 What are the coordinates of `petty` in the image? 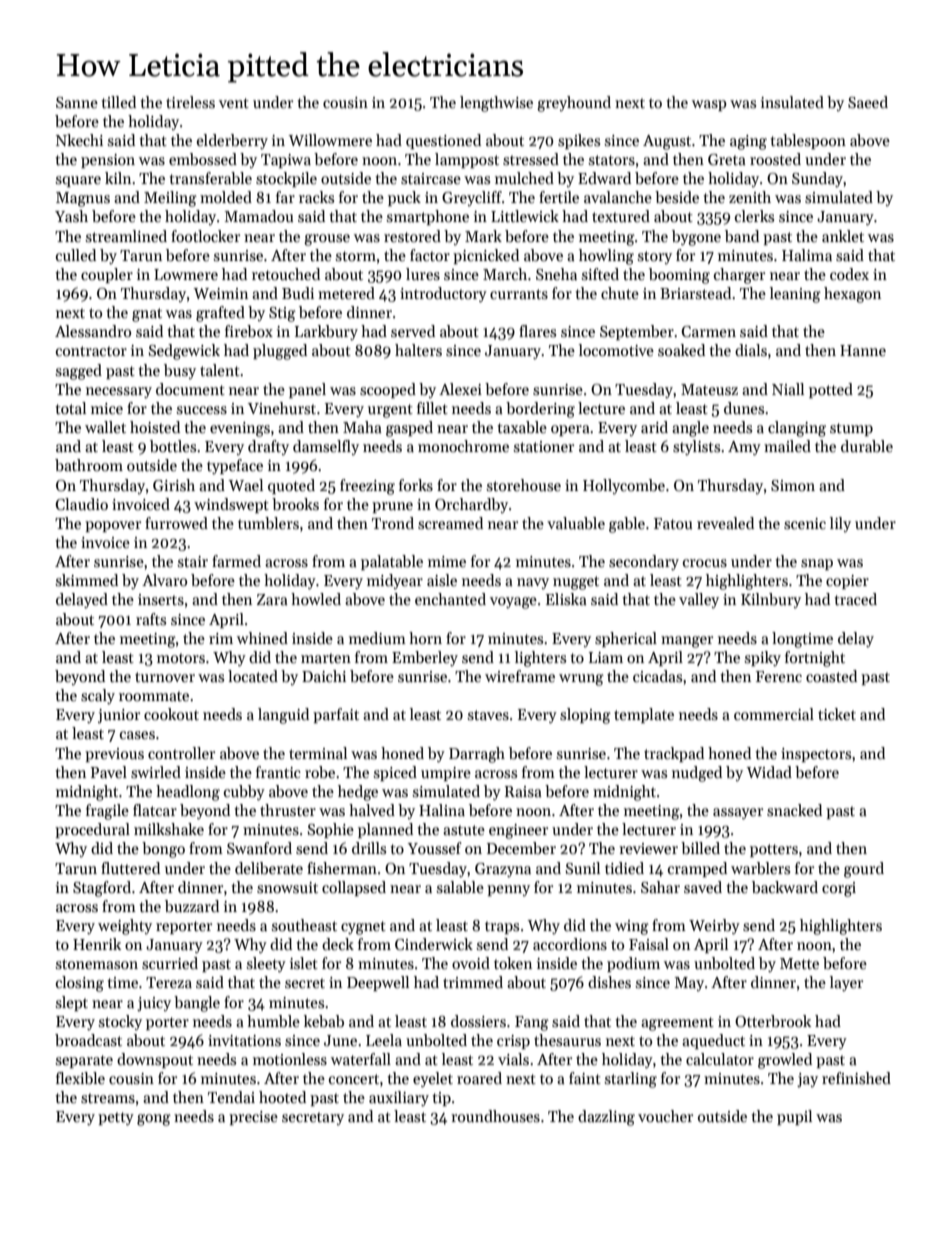 It's located at (116, 1118).
